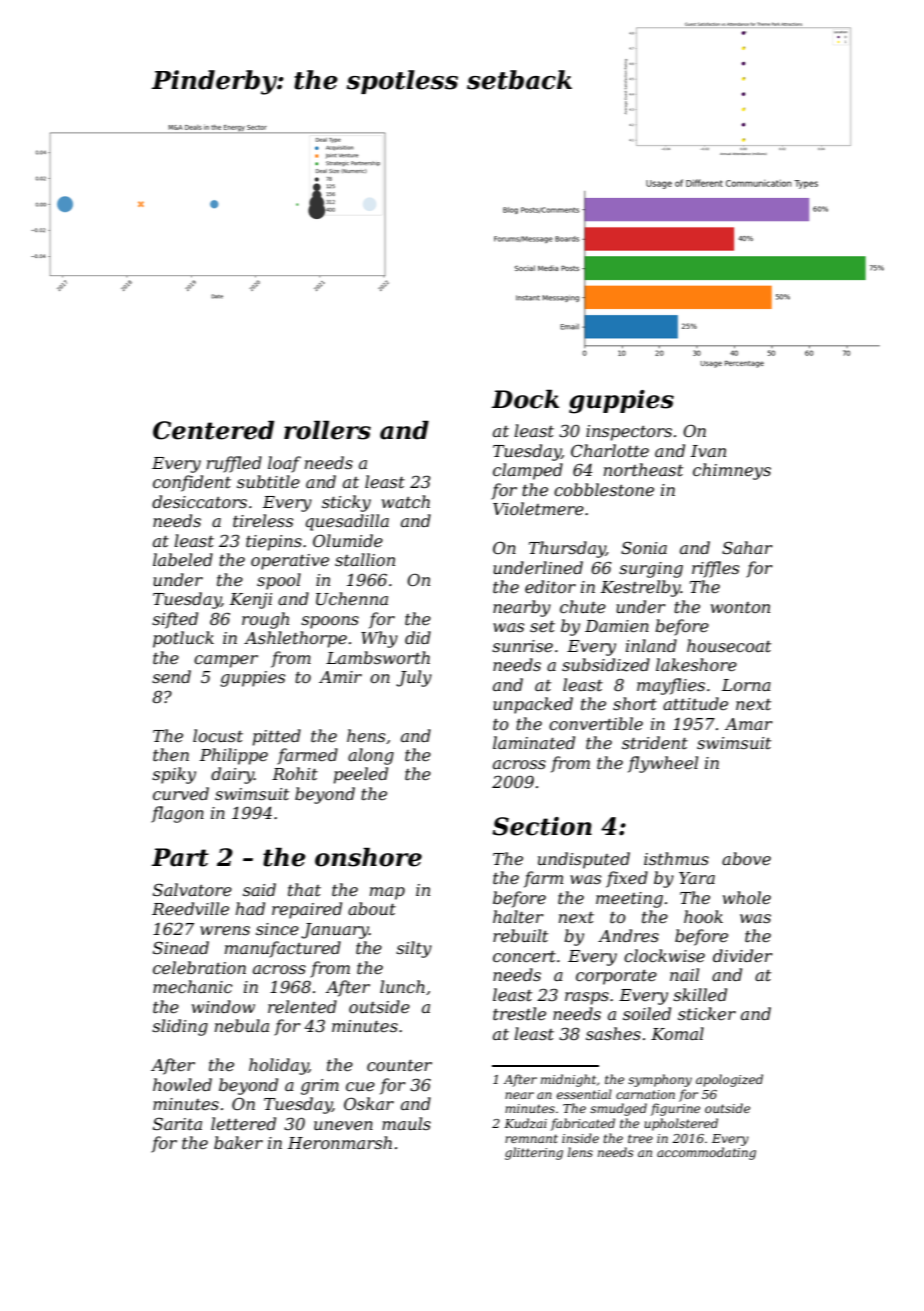 The width and height of the page is (924, 1311). What do you see at coordinates (732, 471) in the page?
I see `chimneys` at bounding box center [732, 471].
